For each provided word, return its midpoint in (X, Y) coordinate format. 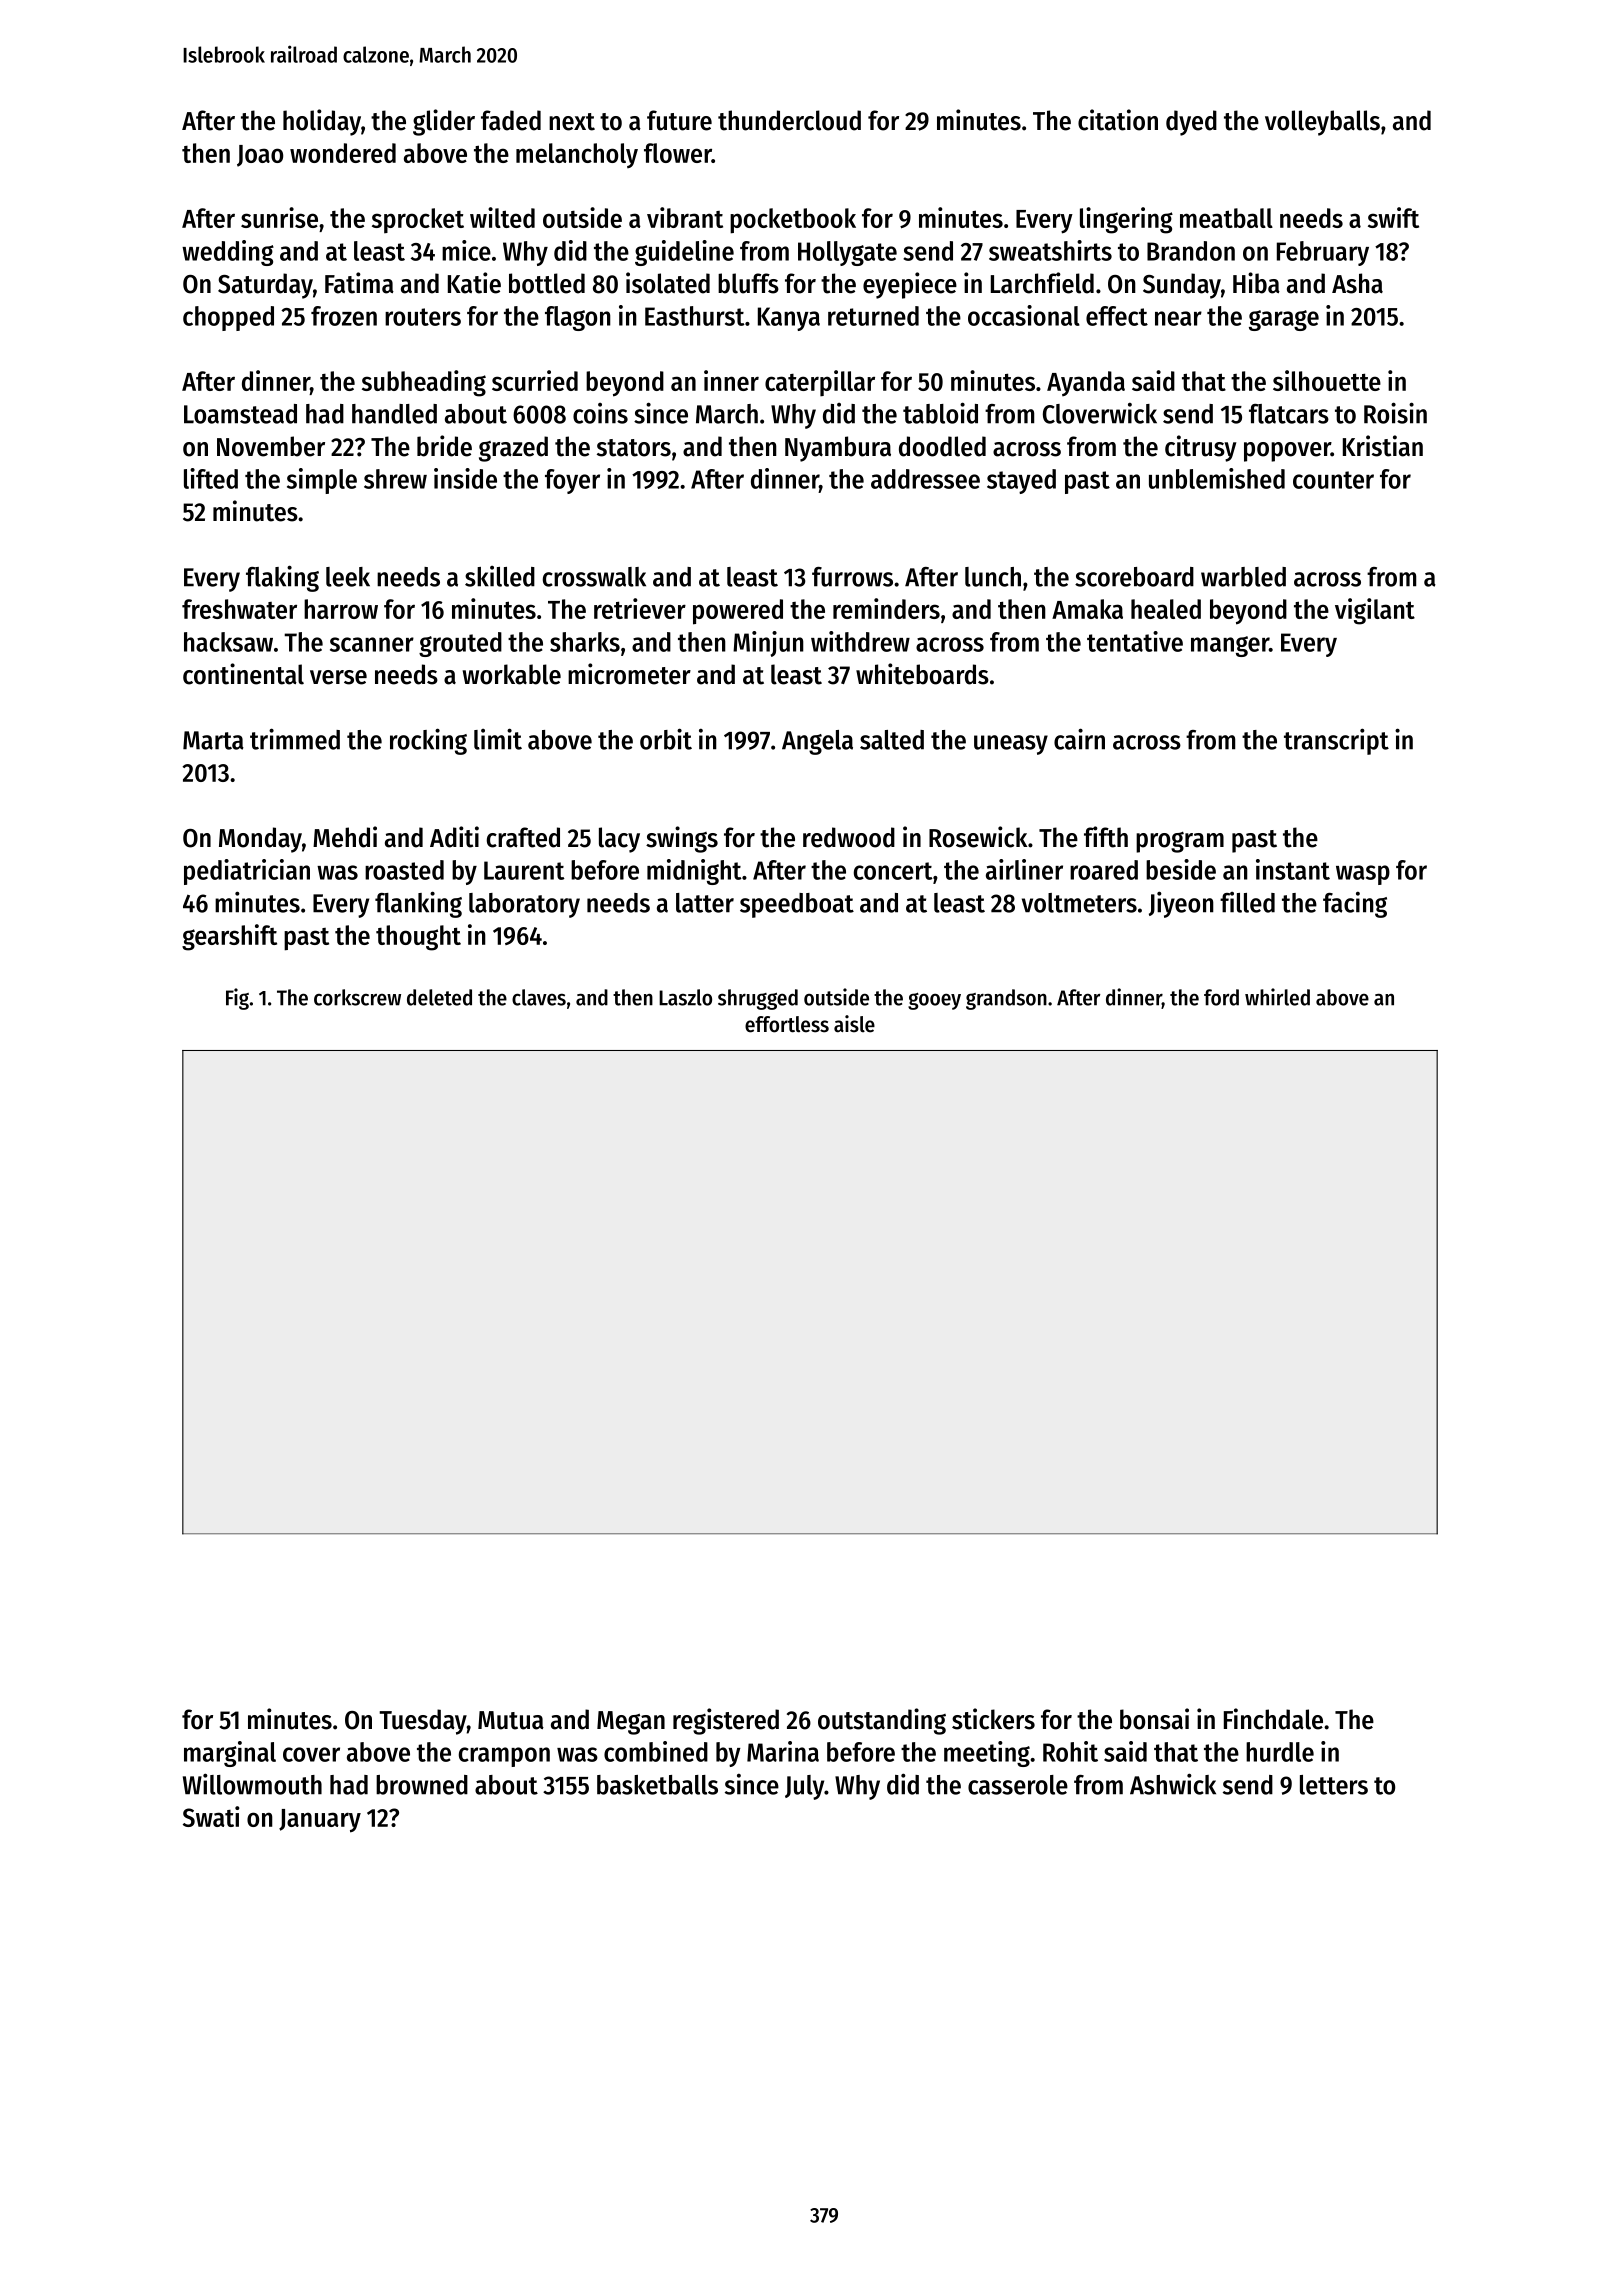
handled (394, 414)
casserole (1018, 1785)
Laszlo (685, 997)
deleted (439, 997)
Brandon (1191, 251)
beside (1181, 869)
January (320, 1821)
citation (1118, 120)
